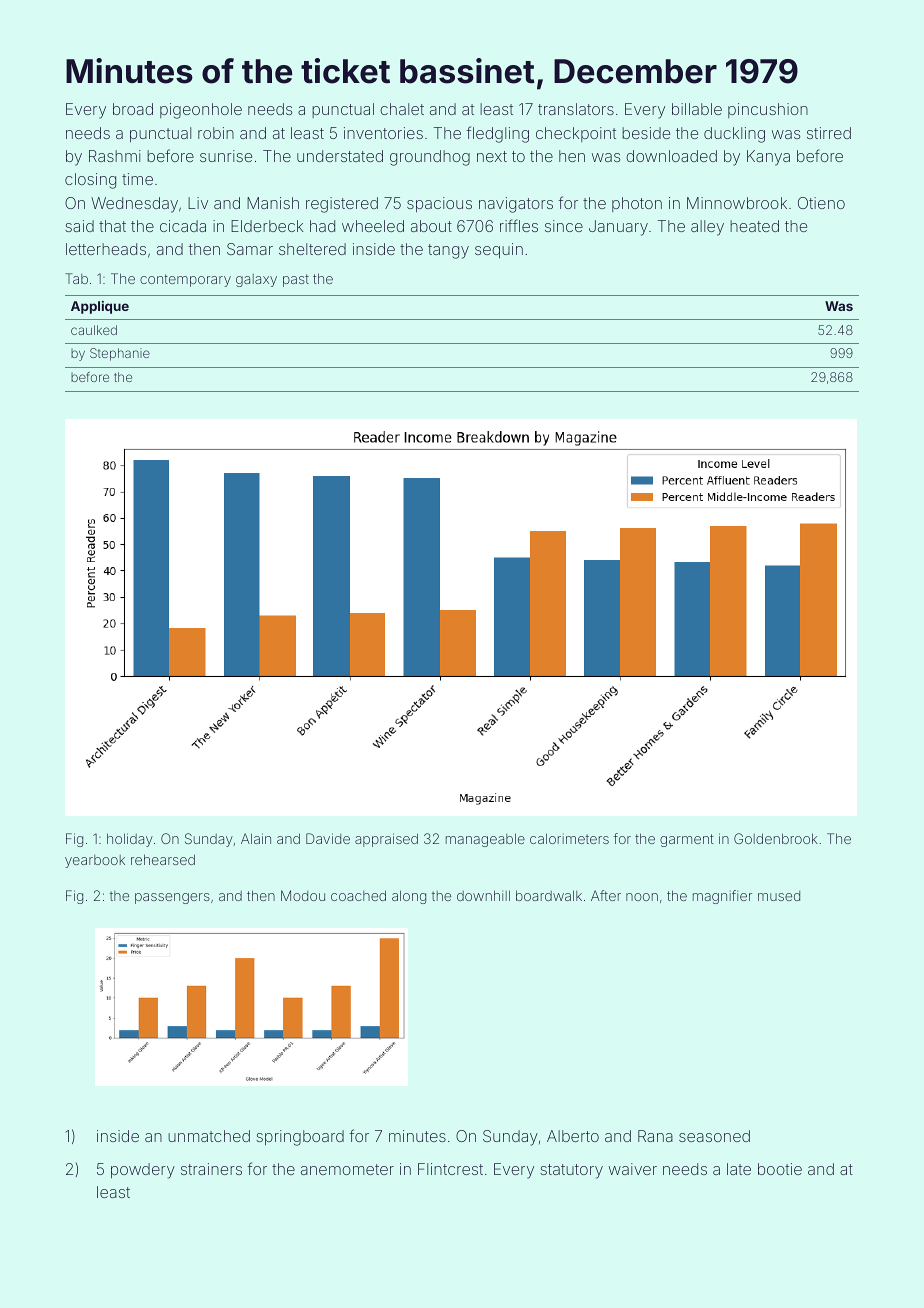 This document has height=1308, width=924. What do you see at coordinates (347, 1169) in the document?
I see `anemometer` at bounding box center [347, 1169].
